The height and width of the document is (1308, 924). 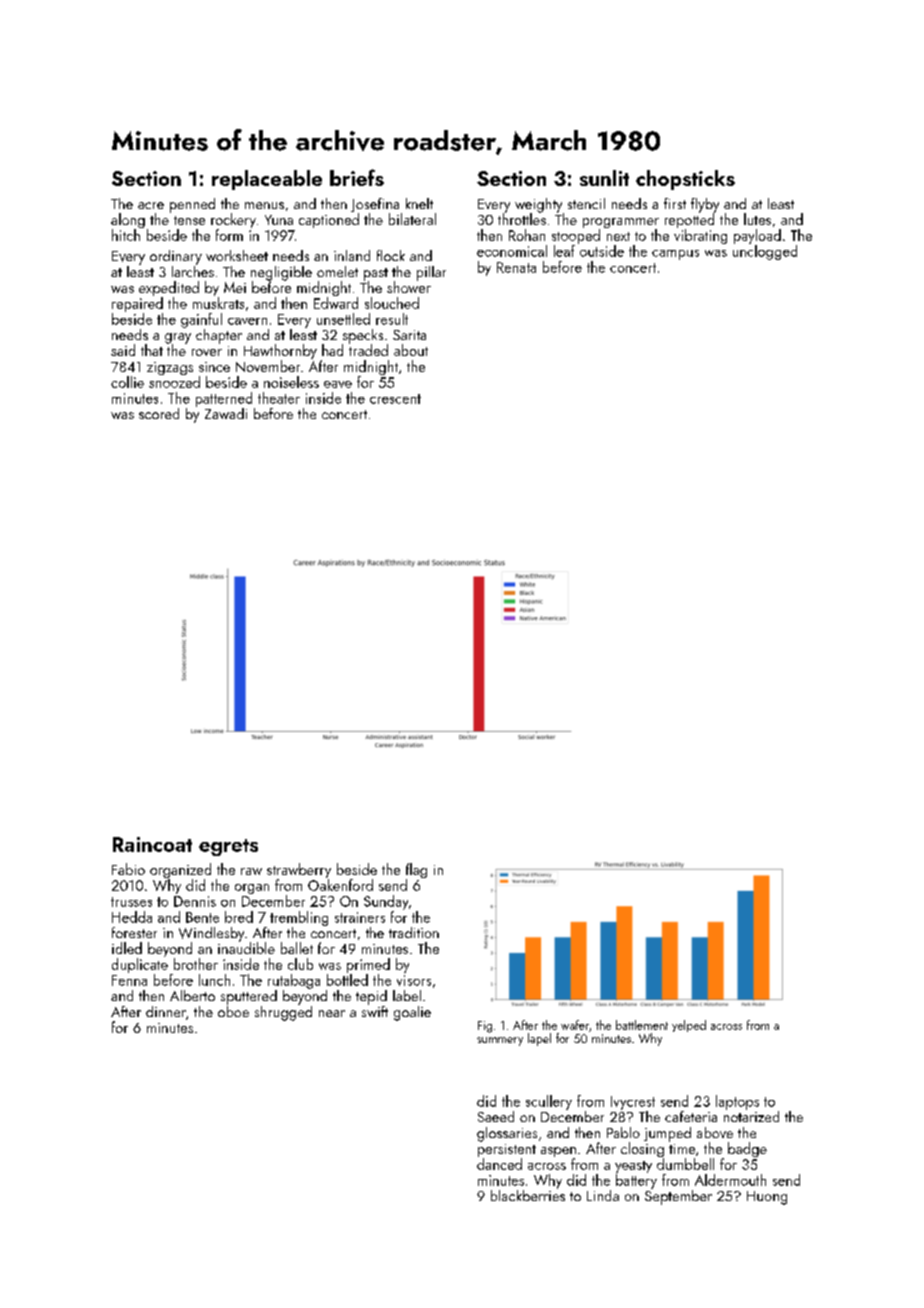 What do you see at coordinates (169, 288) in the document?
I see `expedited` at bounding box center [169, 288].
